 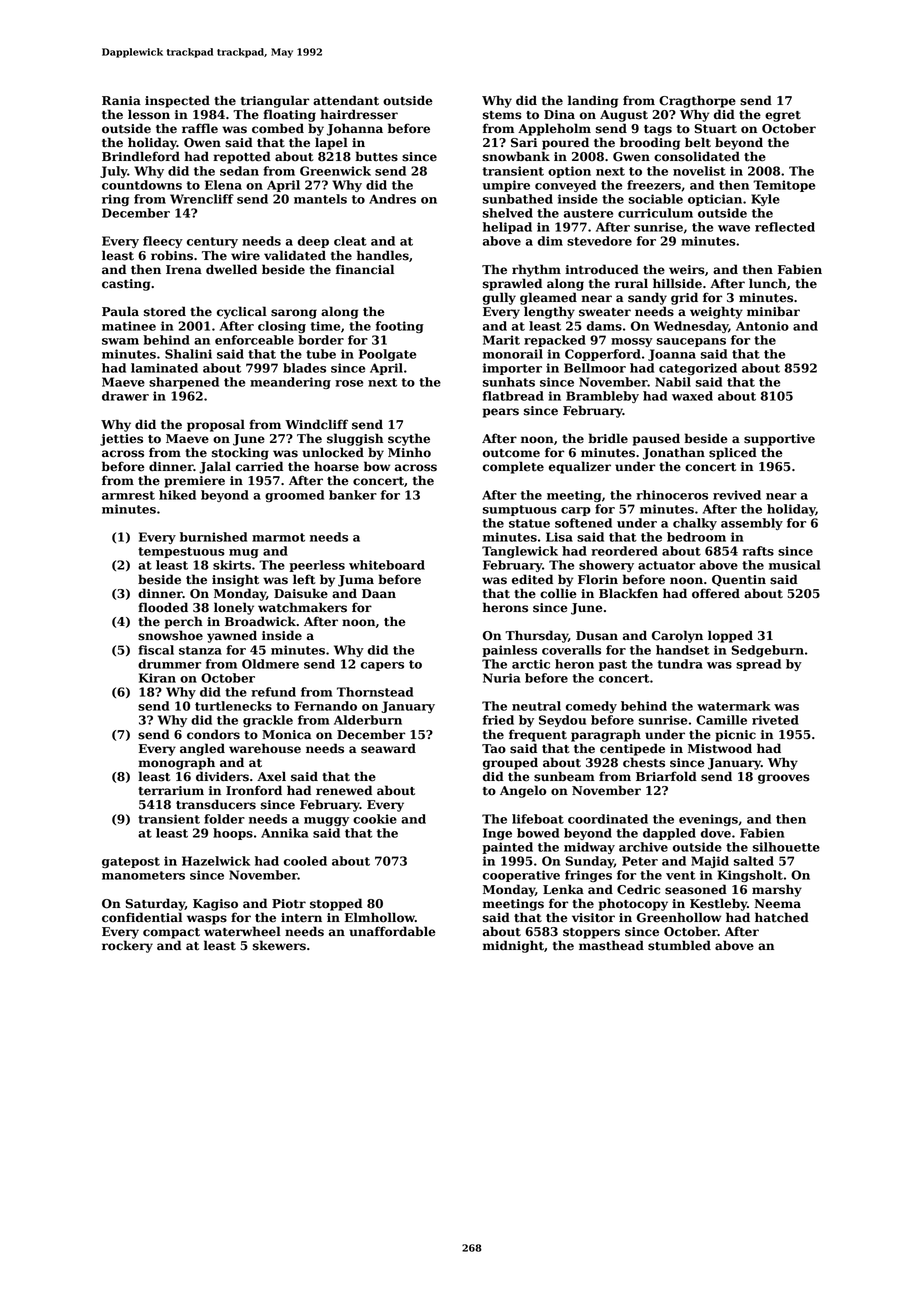 What do you see at coordinates (507, 228) in the screenshot?
I see `helipad` at bounding box center [507, 228].
